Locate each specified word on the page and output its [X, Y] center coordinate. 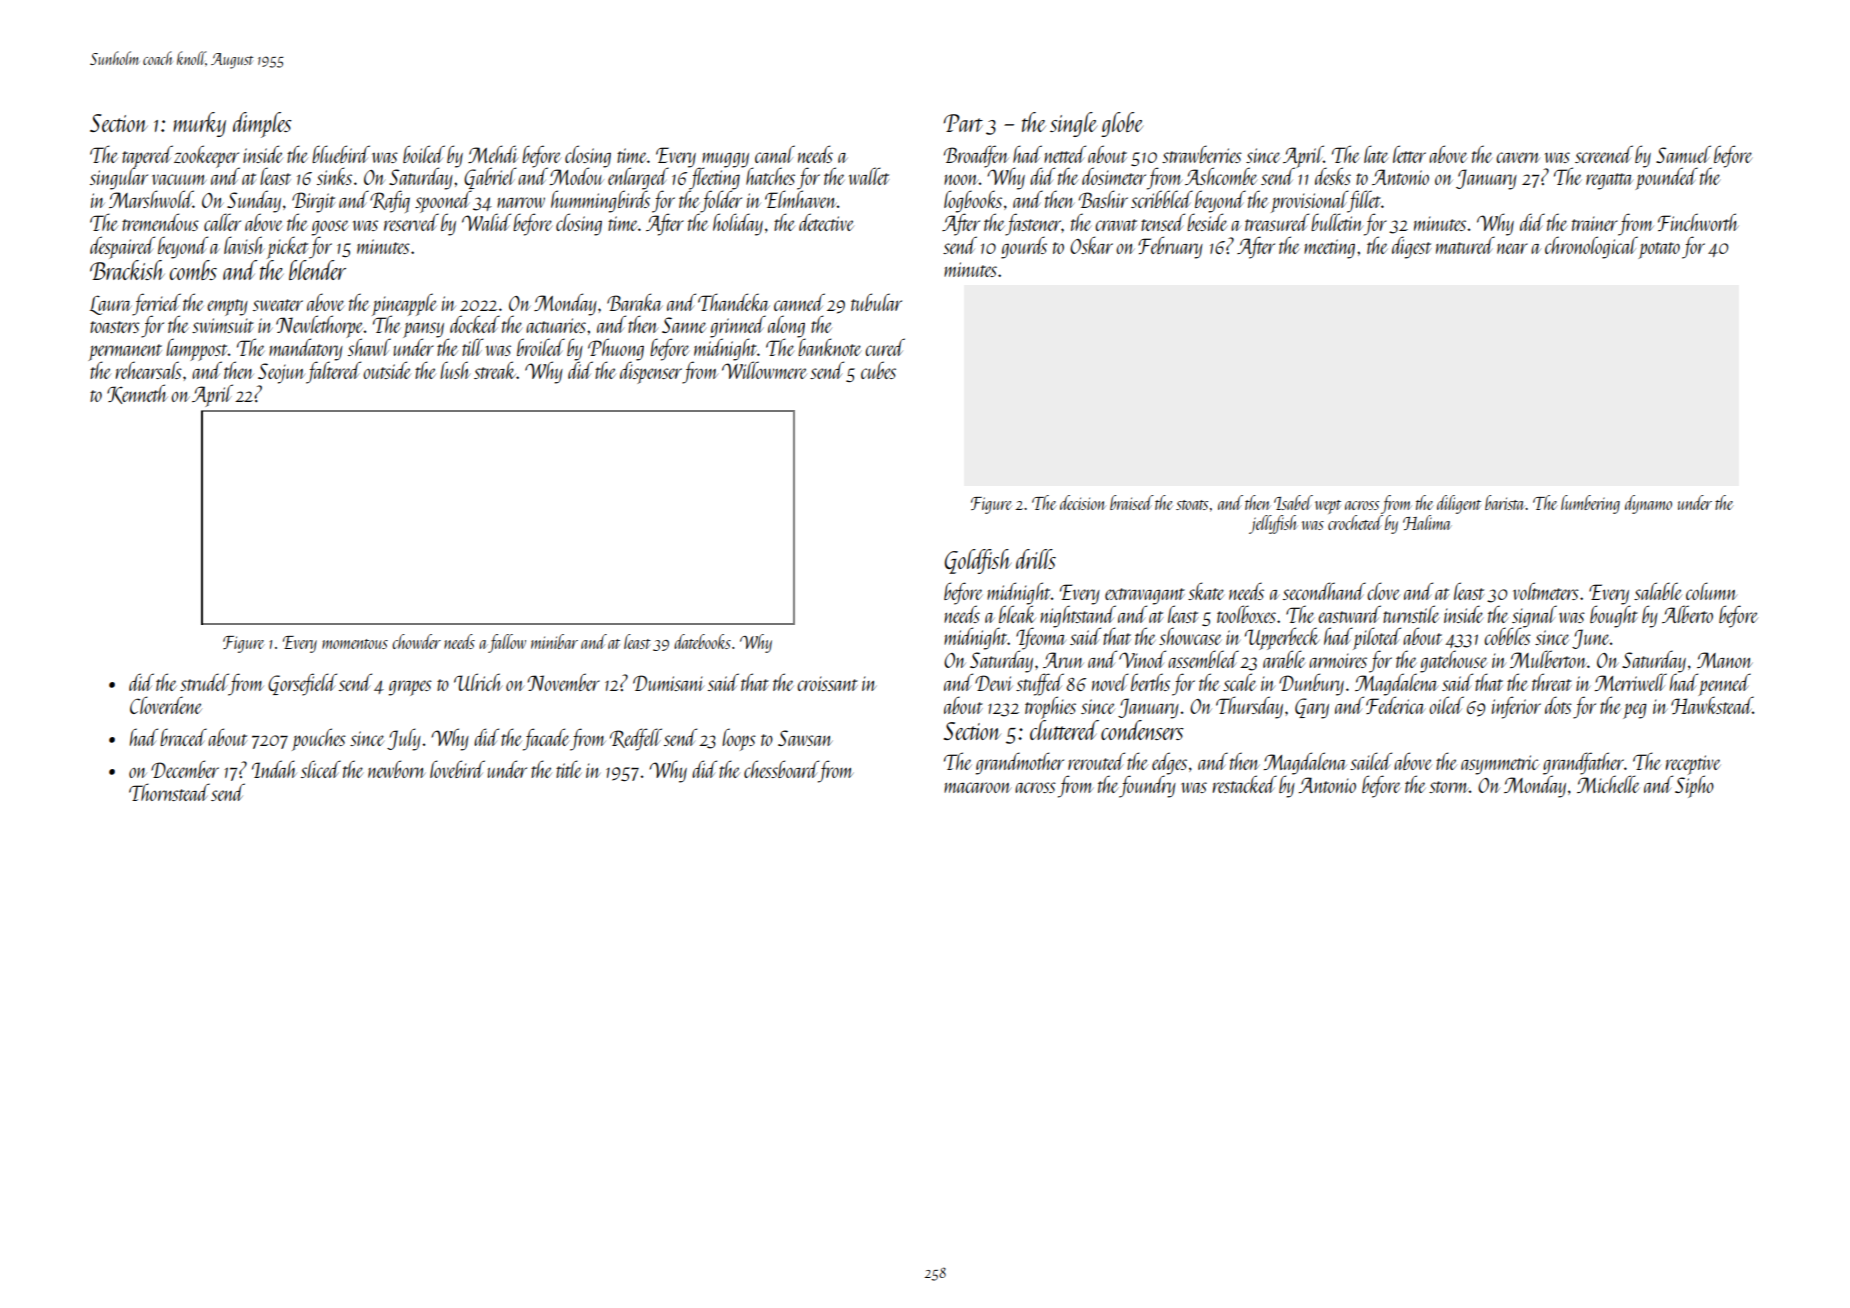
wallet [868, 176]
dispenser [651, 372]
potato [1659, 250]
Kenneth [137, 394]
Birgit [313, 202]
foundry [1147, 786]
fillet [1364, 201]
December [185, 769]
